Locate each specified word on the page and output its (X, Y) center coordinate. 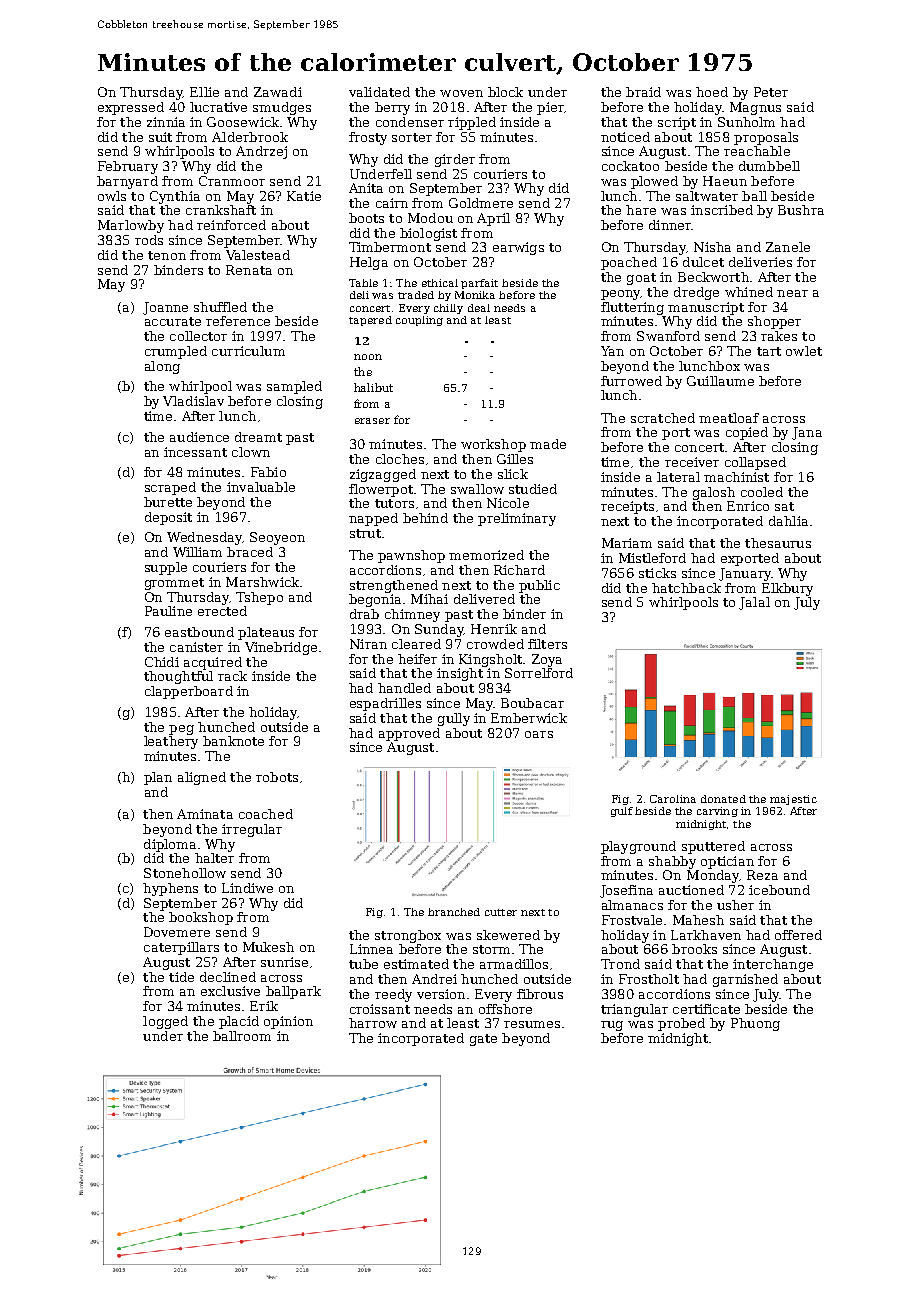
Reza (762, 875)
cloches (400, 459)
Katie (304, 196)
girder (455, 160)
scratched (663, 418)
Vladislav (193, 401)
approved (409, 734)
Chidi (162, 662)
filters (547, 644)
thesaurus (778, 543)
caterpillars (181, 948)
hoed (712, 92)
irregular (252, 830)
